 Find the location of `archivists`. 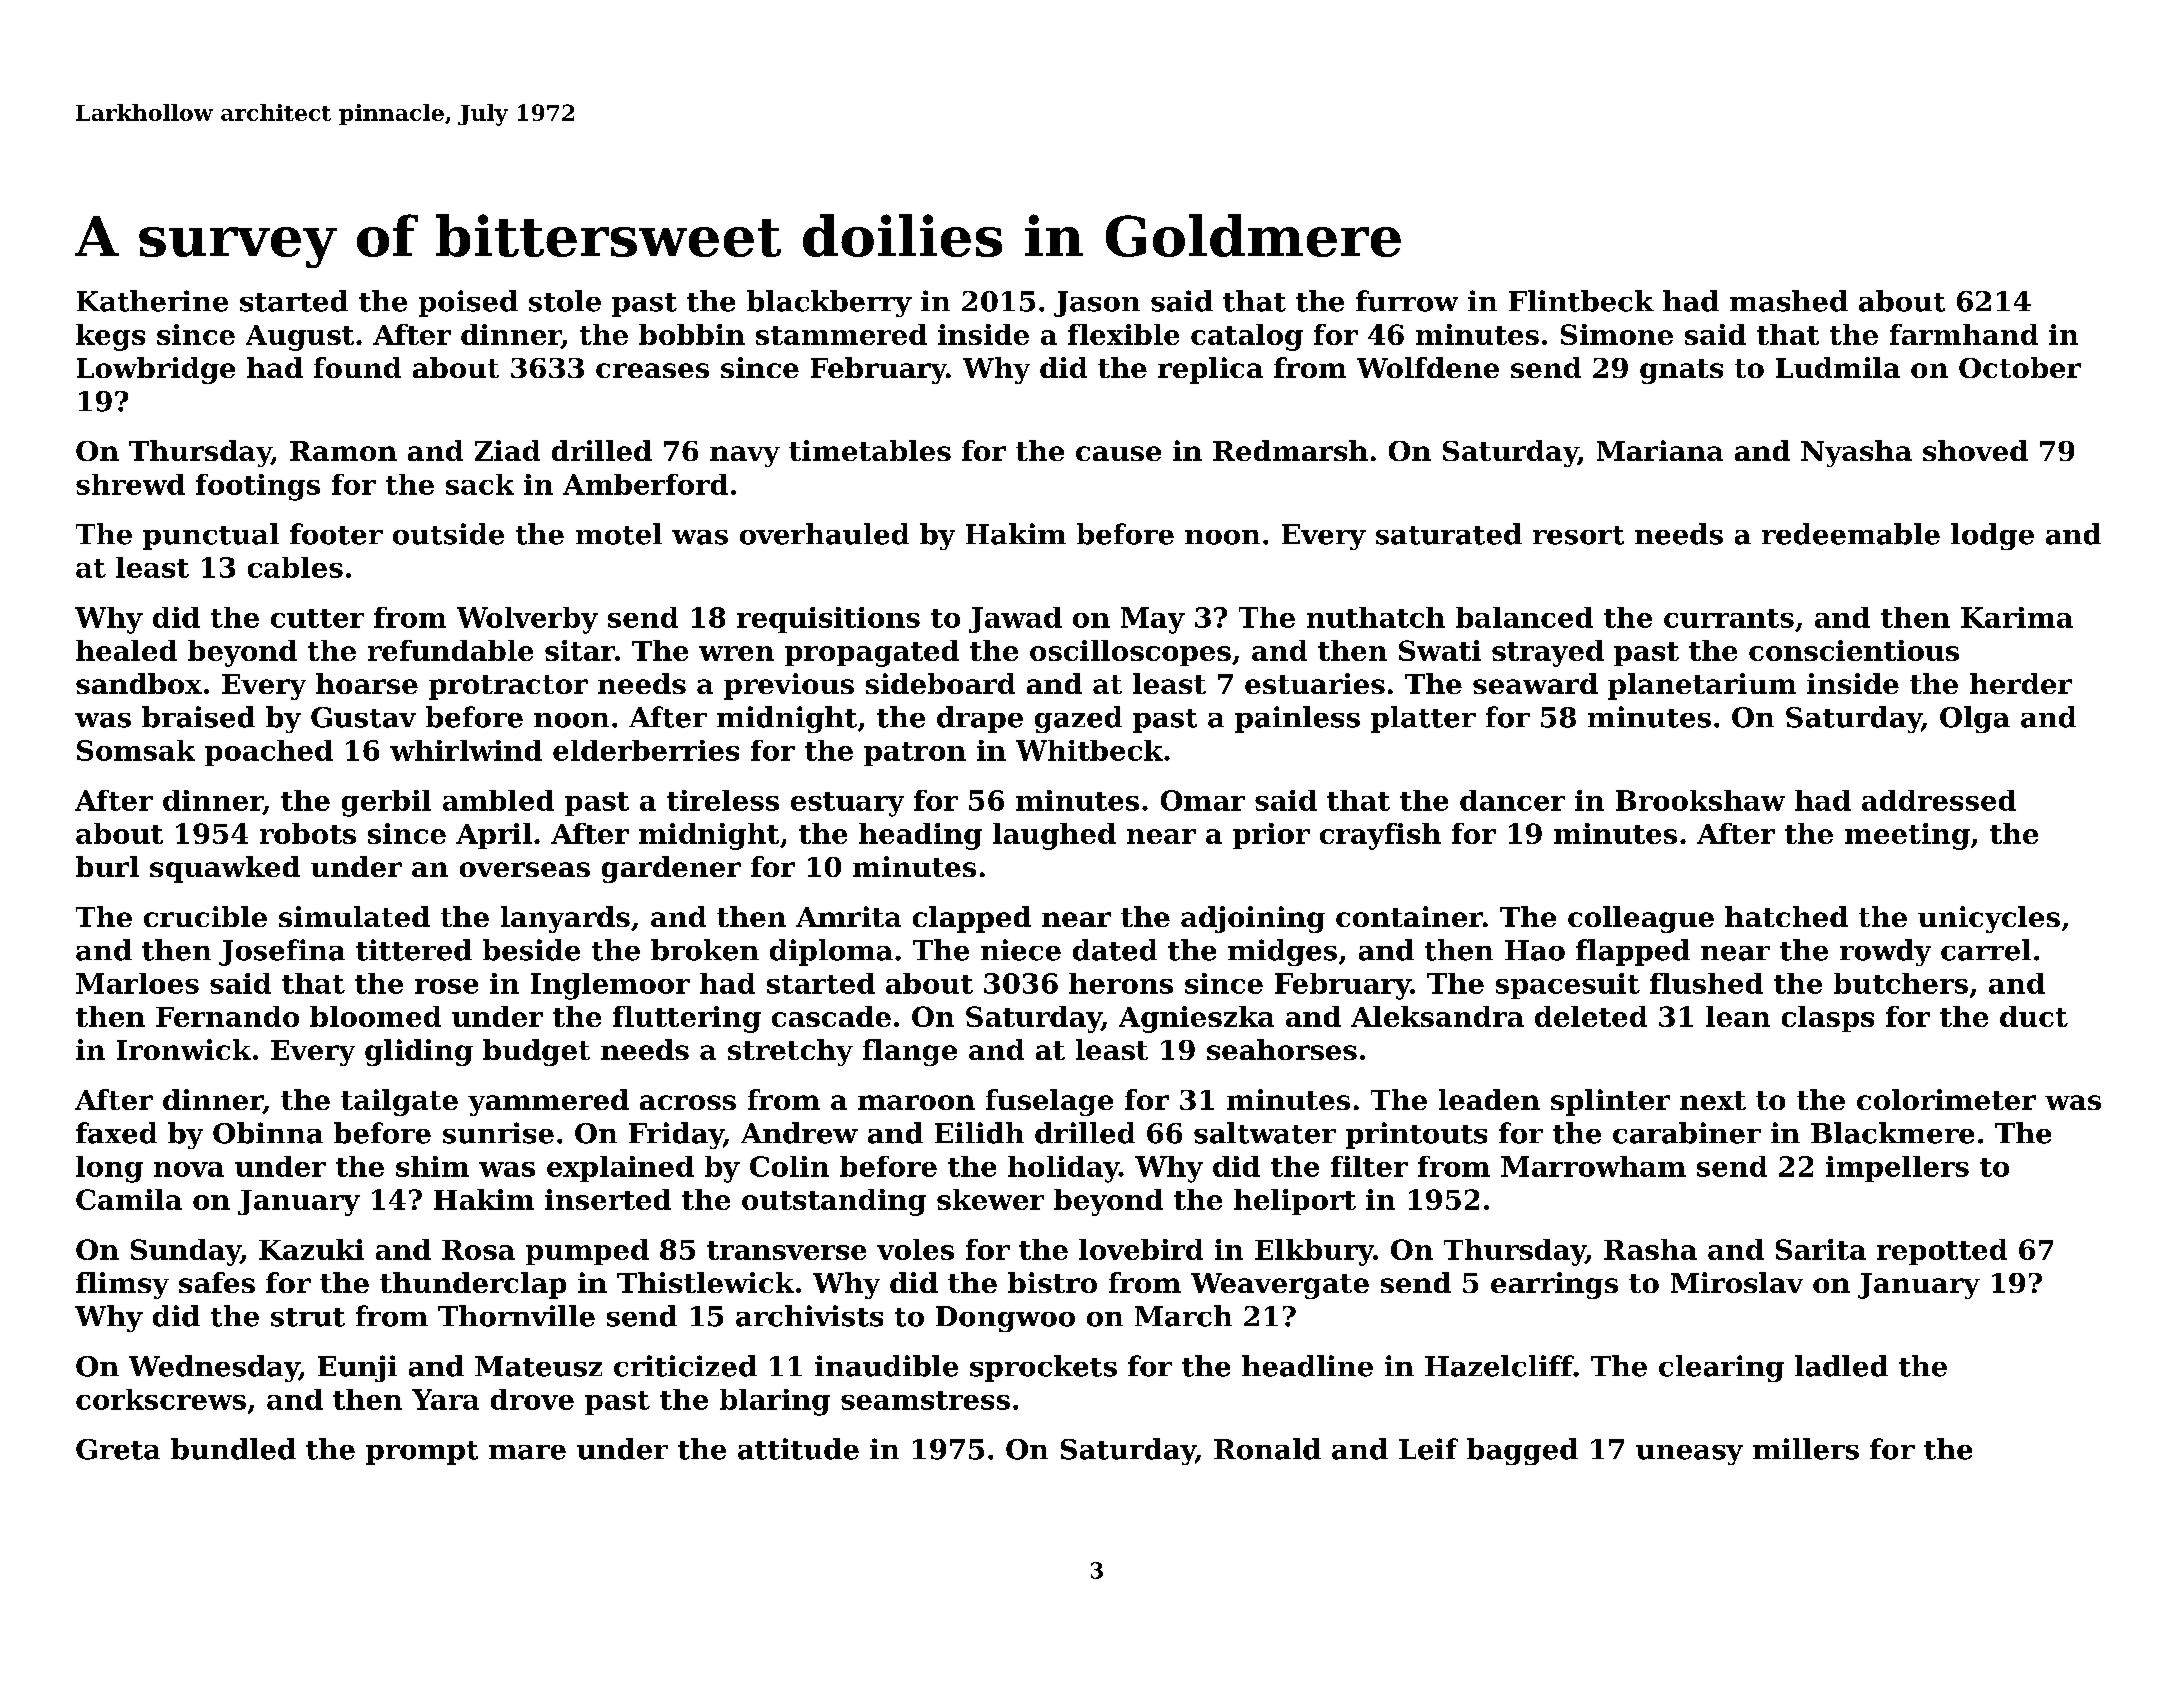

archivists is located at coordinates (809, 1316).
